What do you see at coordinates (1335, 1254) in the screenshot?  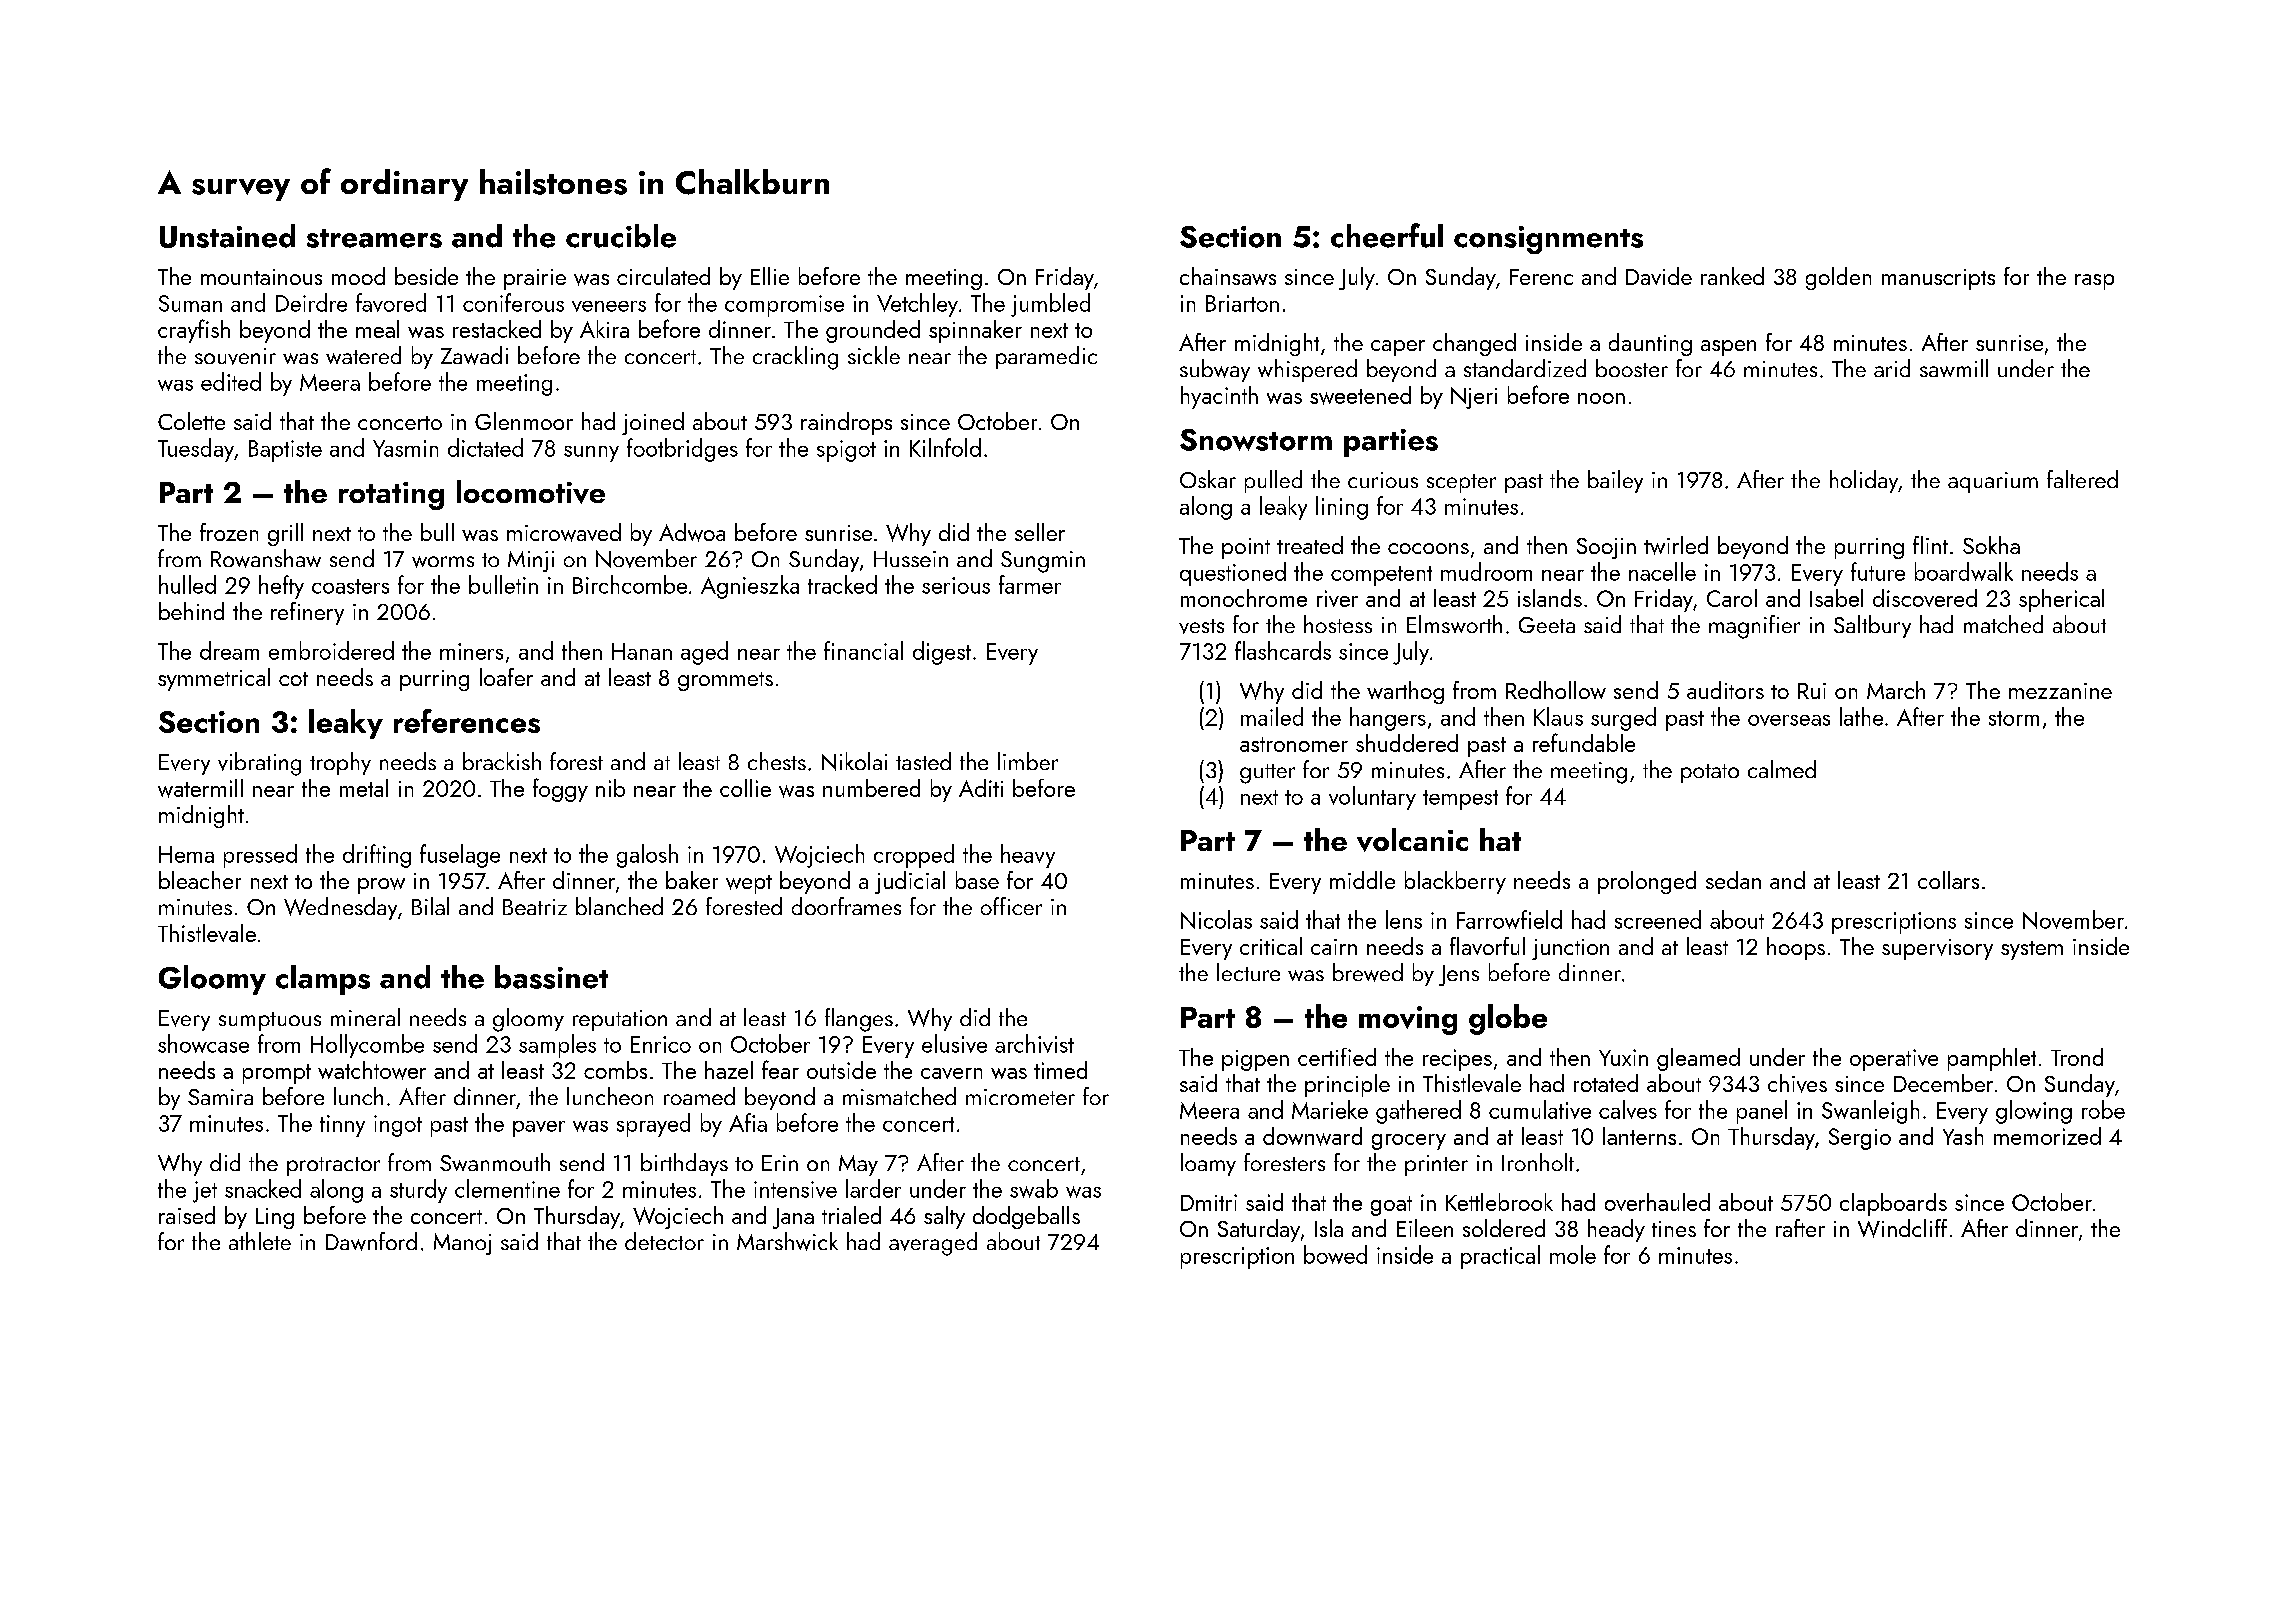 I see `bowed` at bounding box center [1335, 1254].
